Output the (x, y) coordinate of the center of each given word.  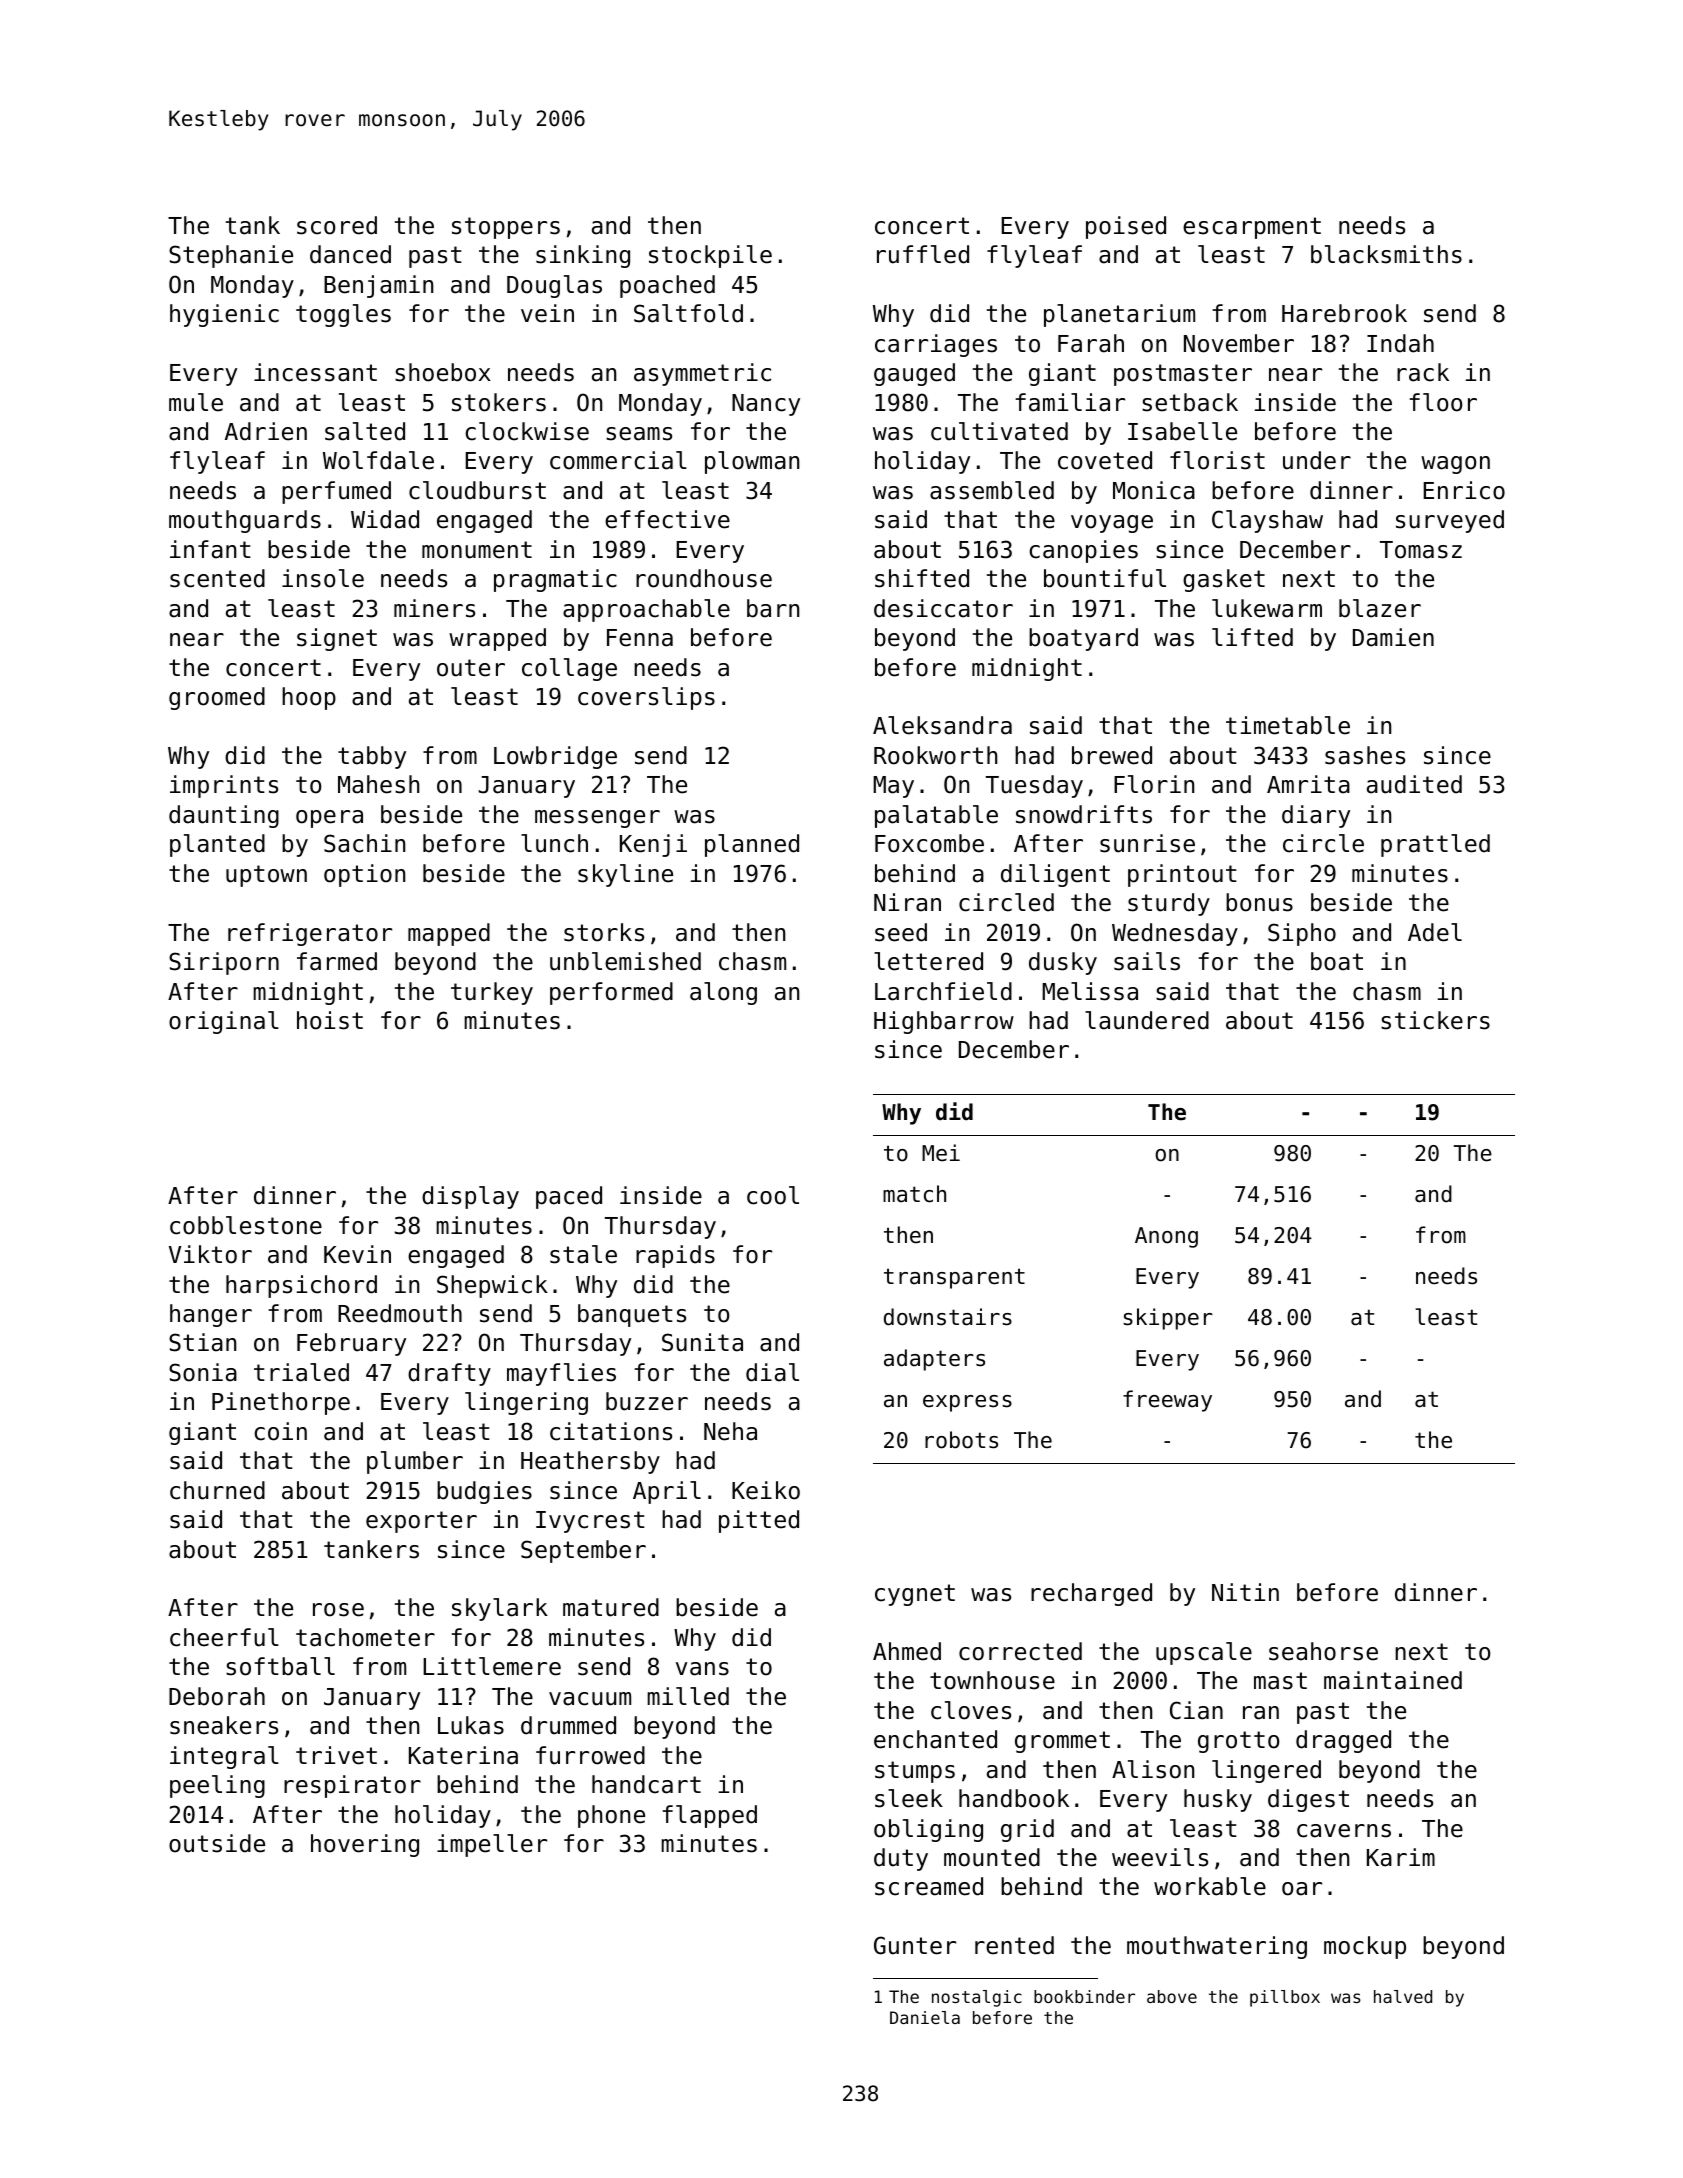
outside (217, 1843)
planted (217, 845)
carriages (936, 345)
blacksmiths (1386, 254)
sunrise (1147, 843)
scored (337, 225)
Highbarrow (944, 1022)
